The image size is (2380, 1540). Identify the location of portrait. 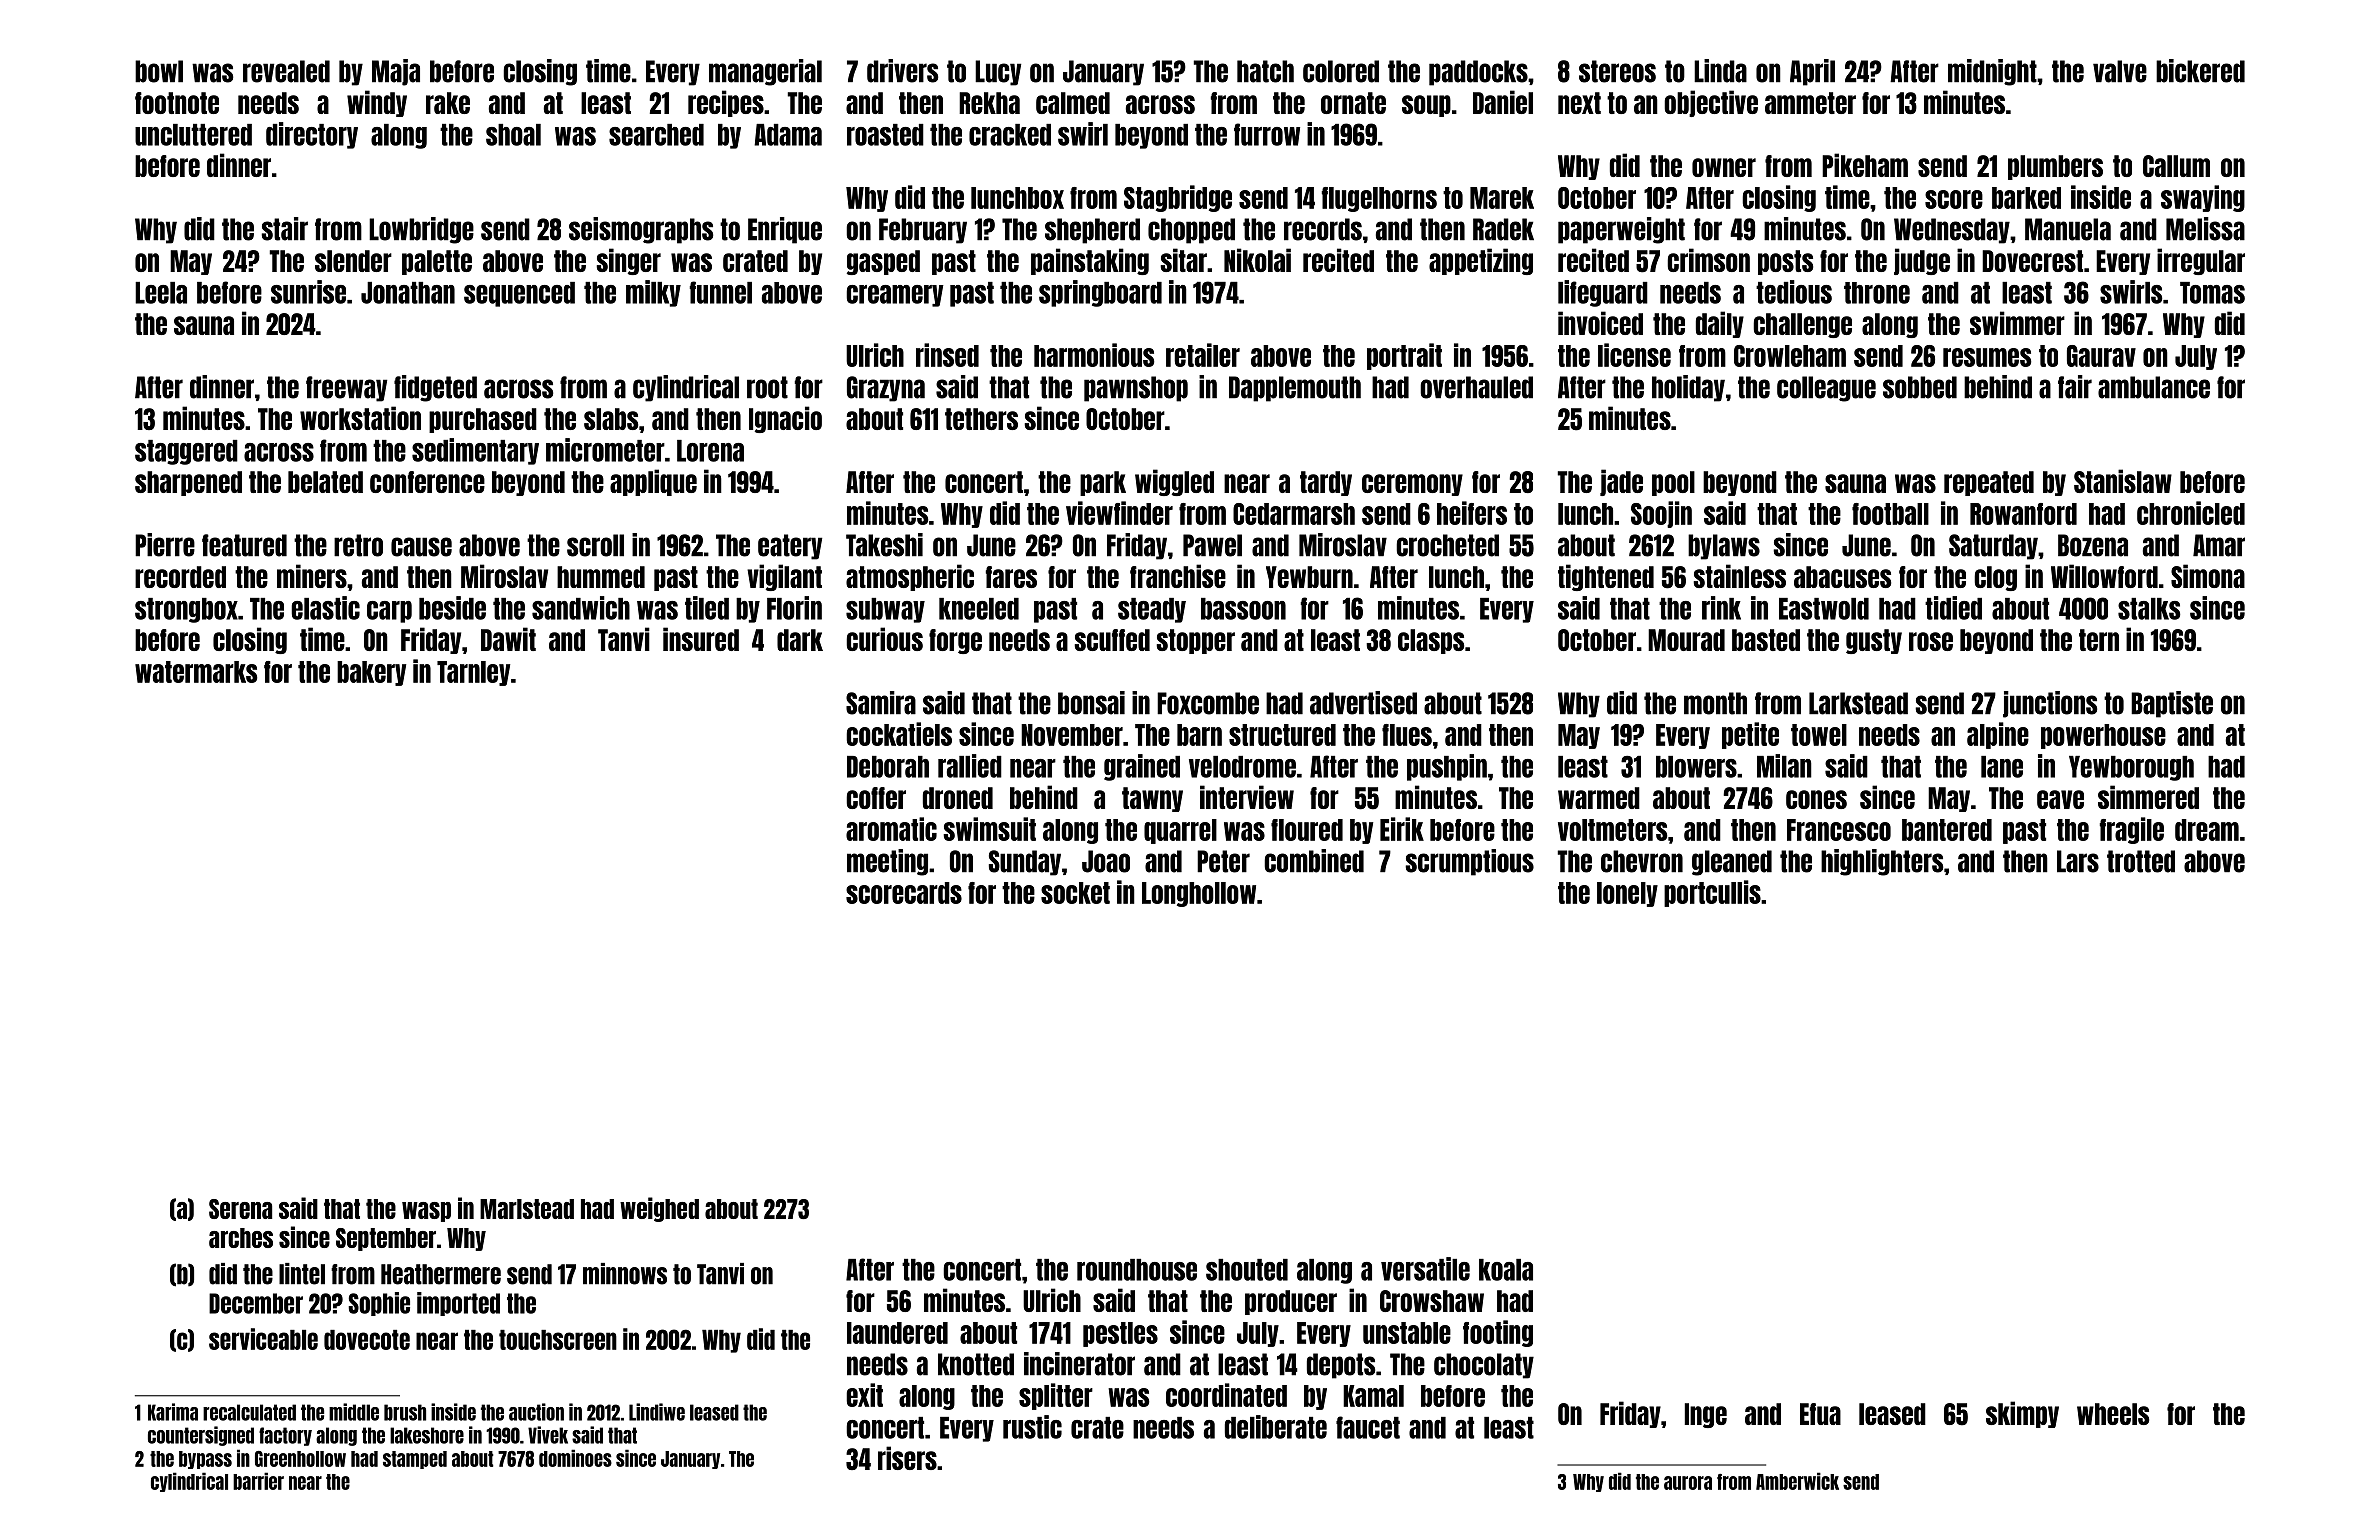
(1404, 356).
